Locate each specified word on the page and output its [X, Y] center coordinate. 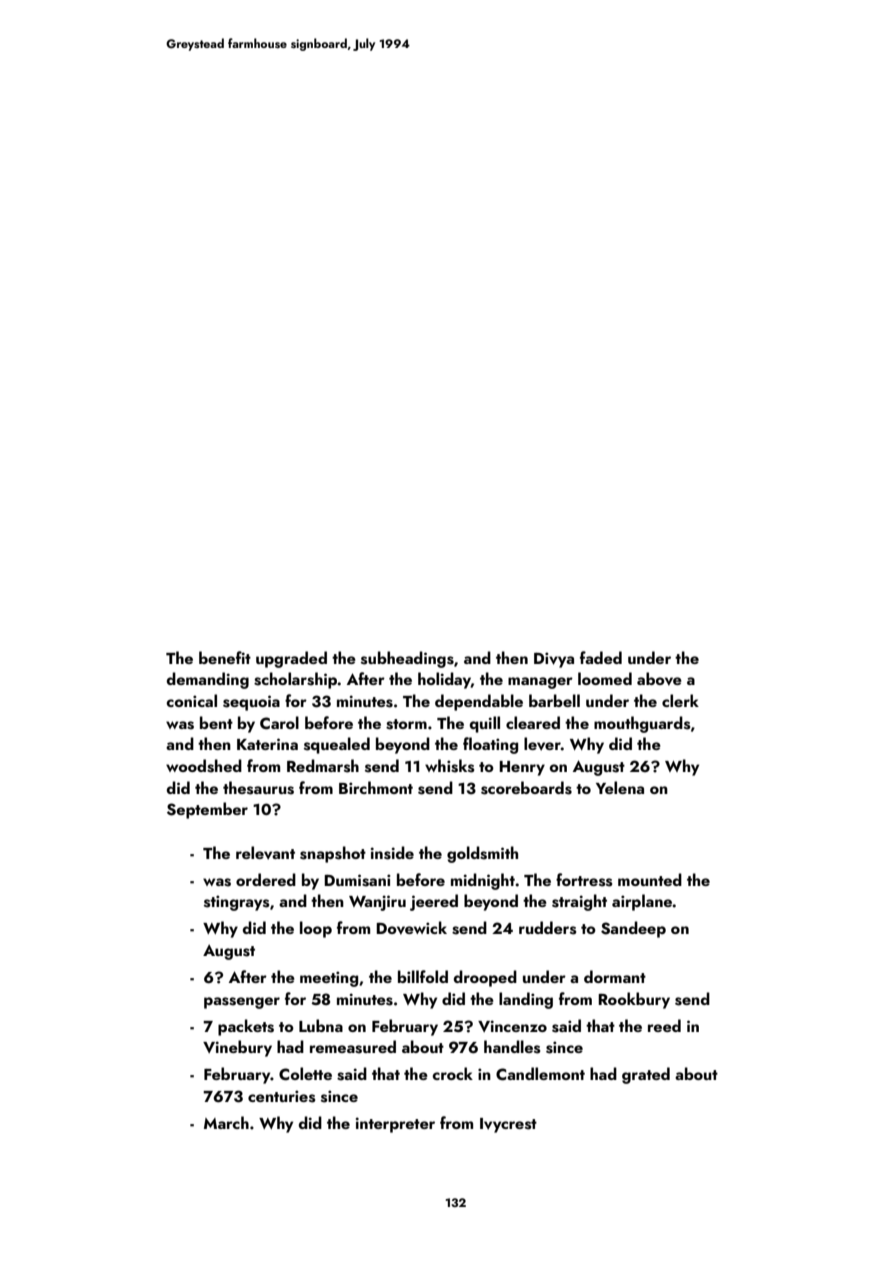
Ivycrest [508, 1125]
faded [601, 657]
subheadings [407, 659]
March [226, 1122]
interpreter [395, 1125]
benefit [225, 657]
